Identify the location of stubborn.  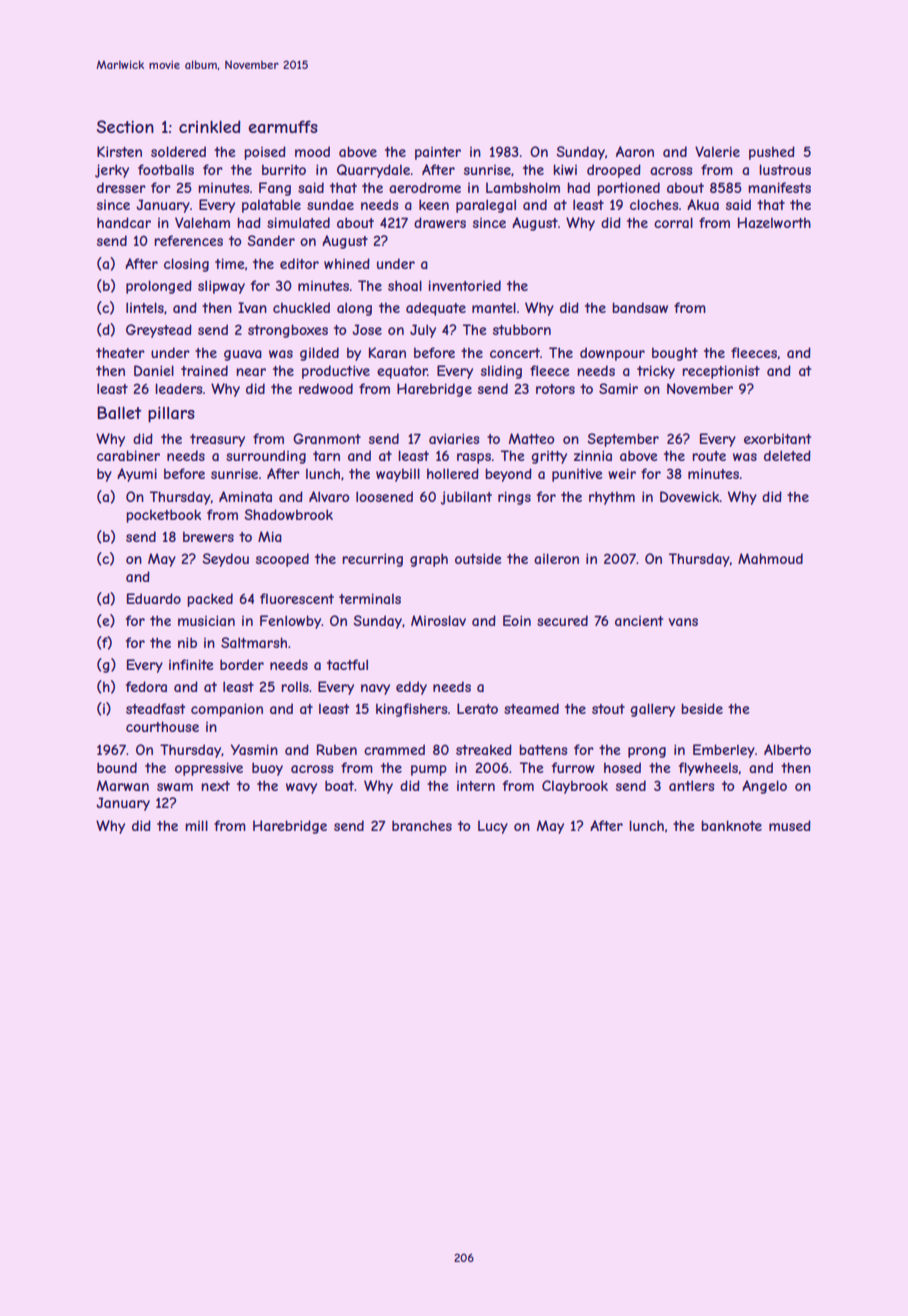
(522, 329).
